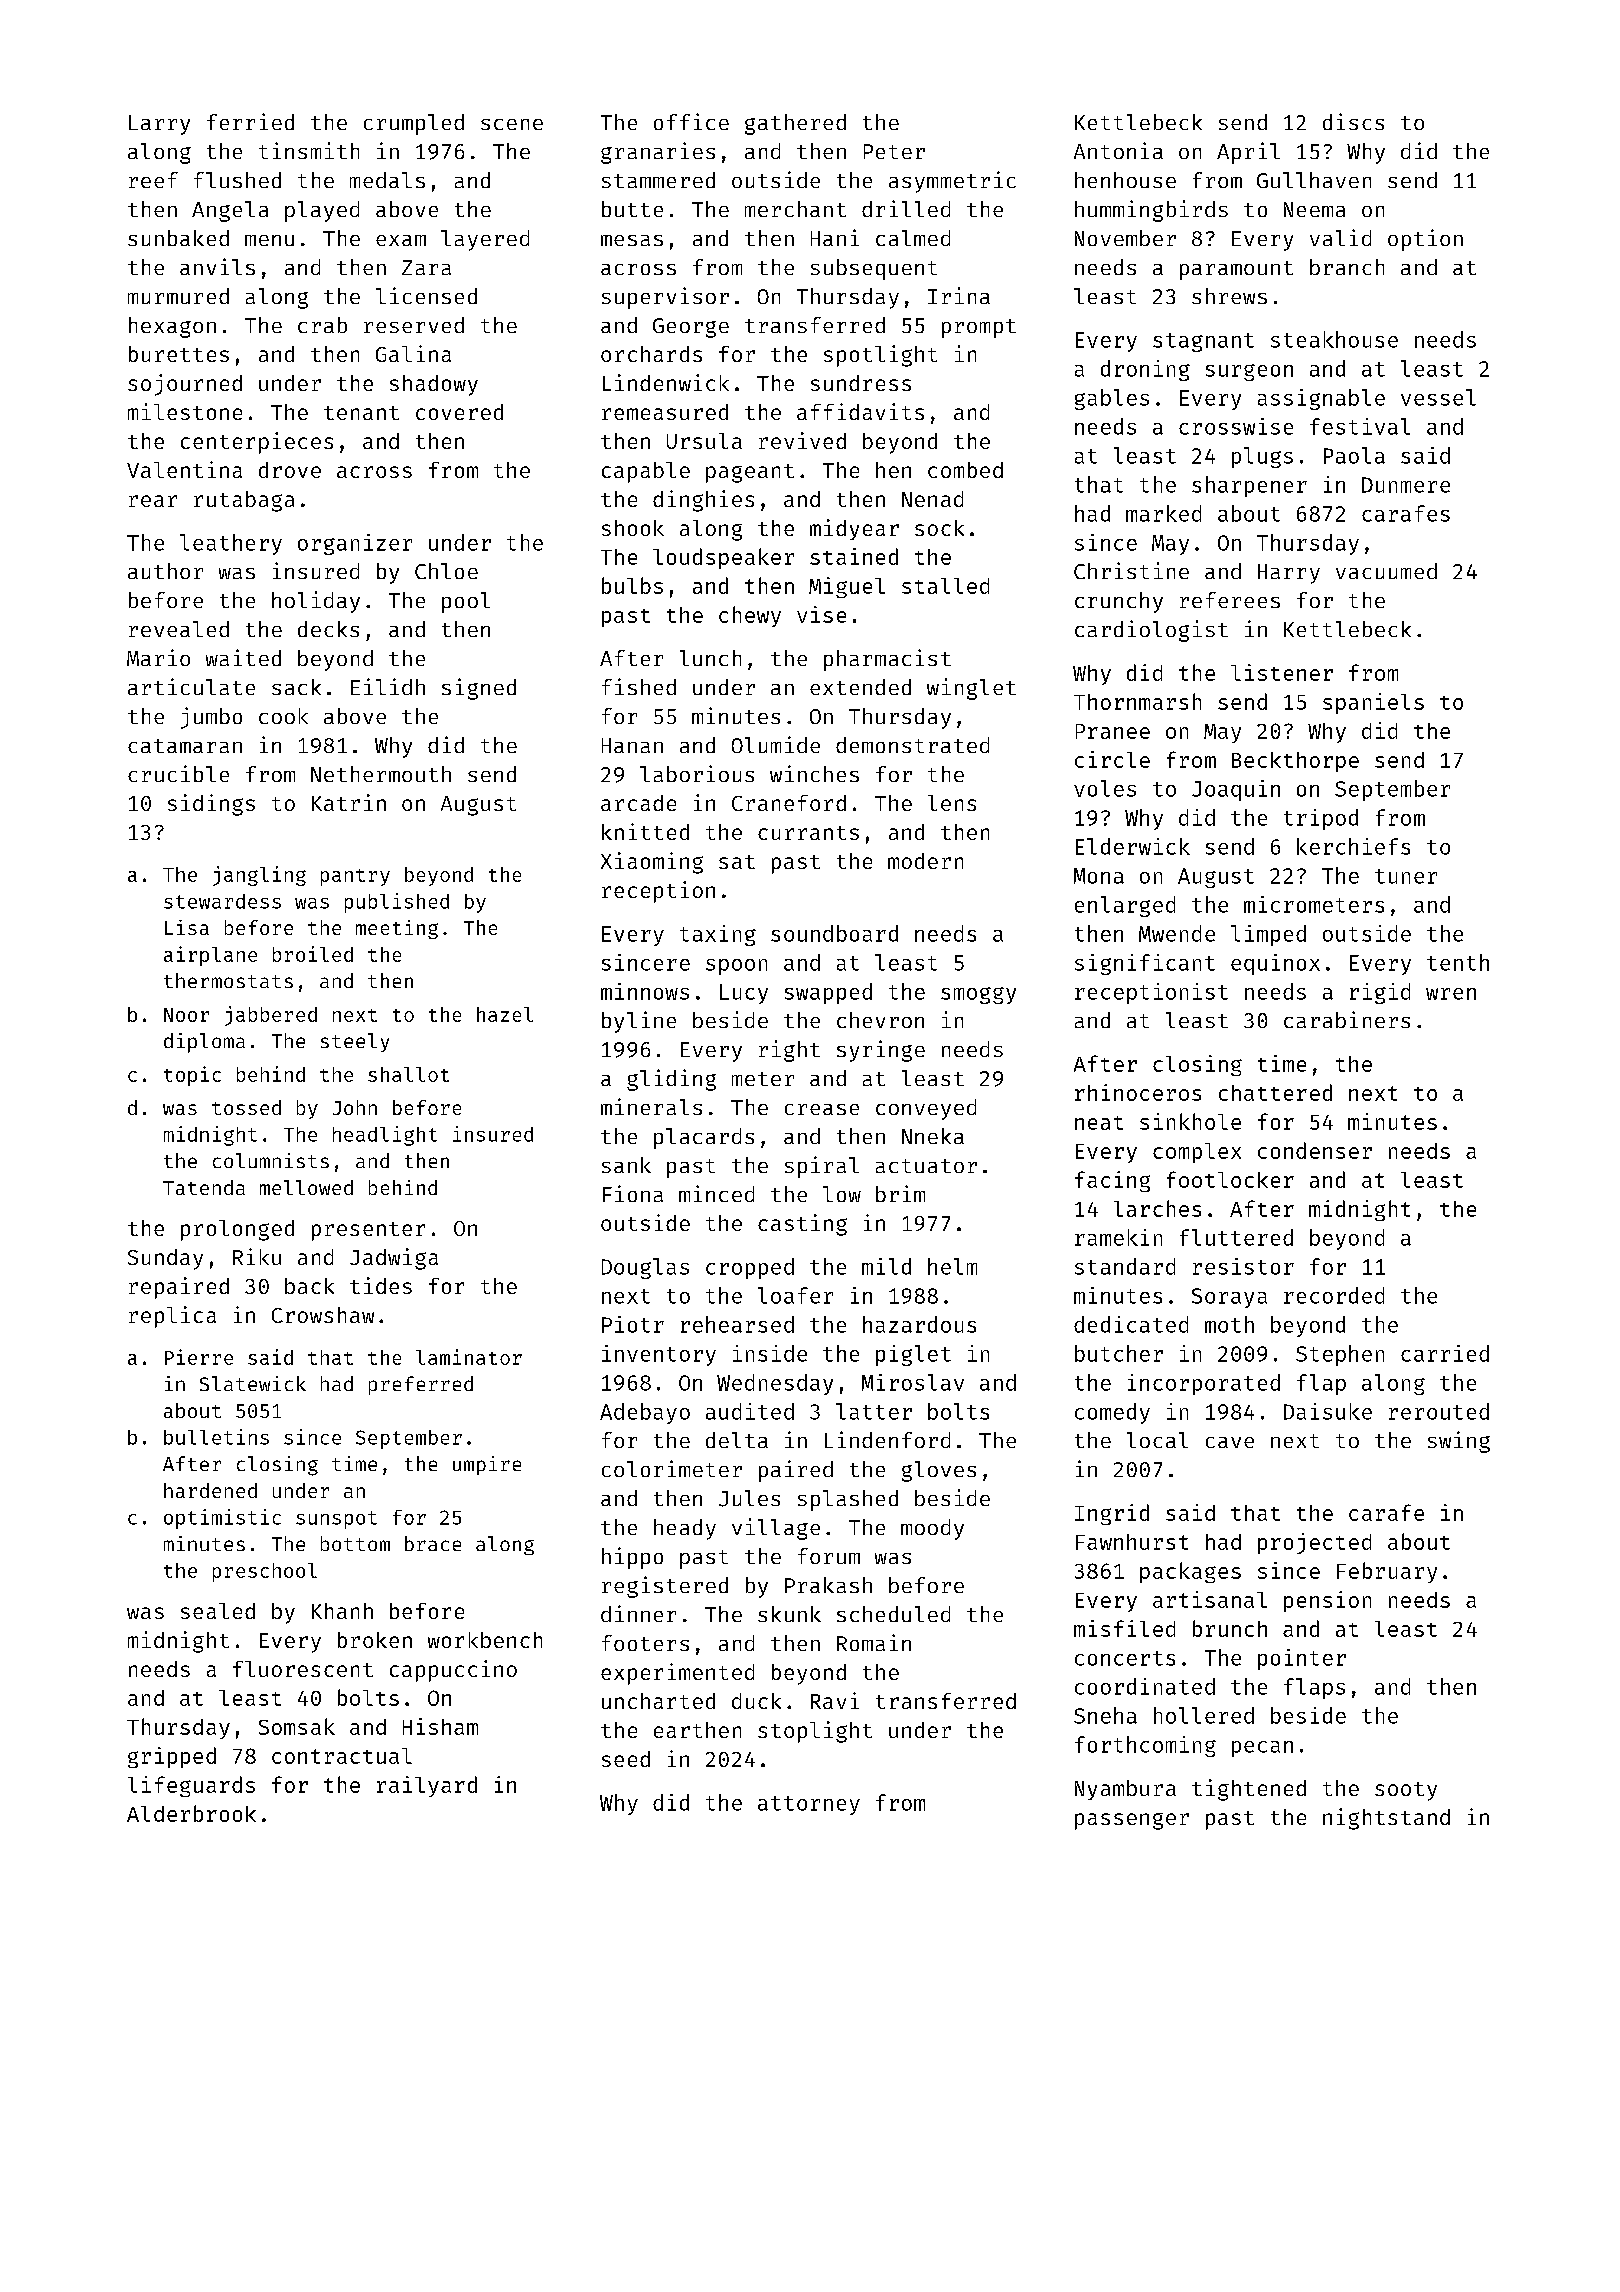 The width and height of the screenshot is (1620, 2292). Describe the element at coordinates (952, 182) in the screenshot. I see `asymmetric` at that location.
